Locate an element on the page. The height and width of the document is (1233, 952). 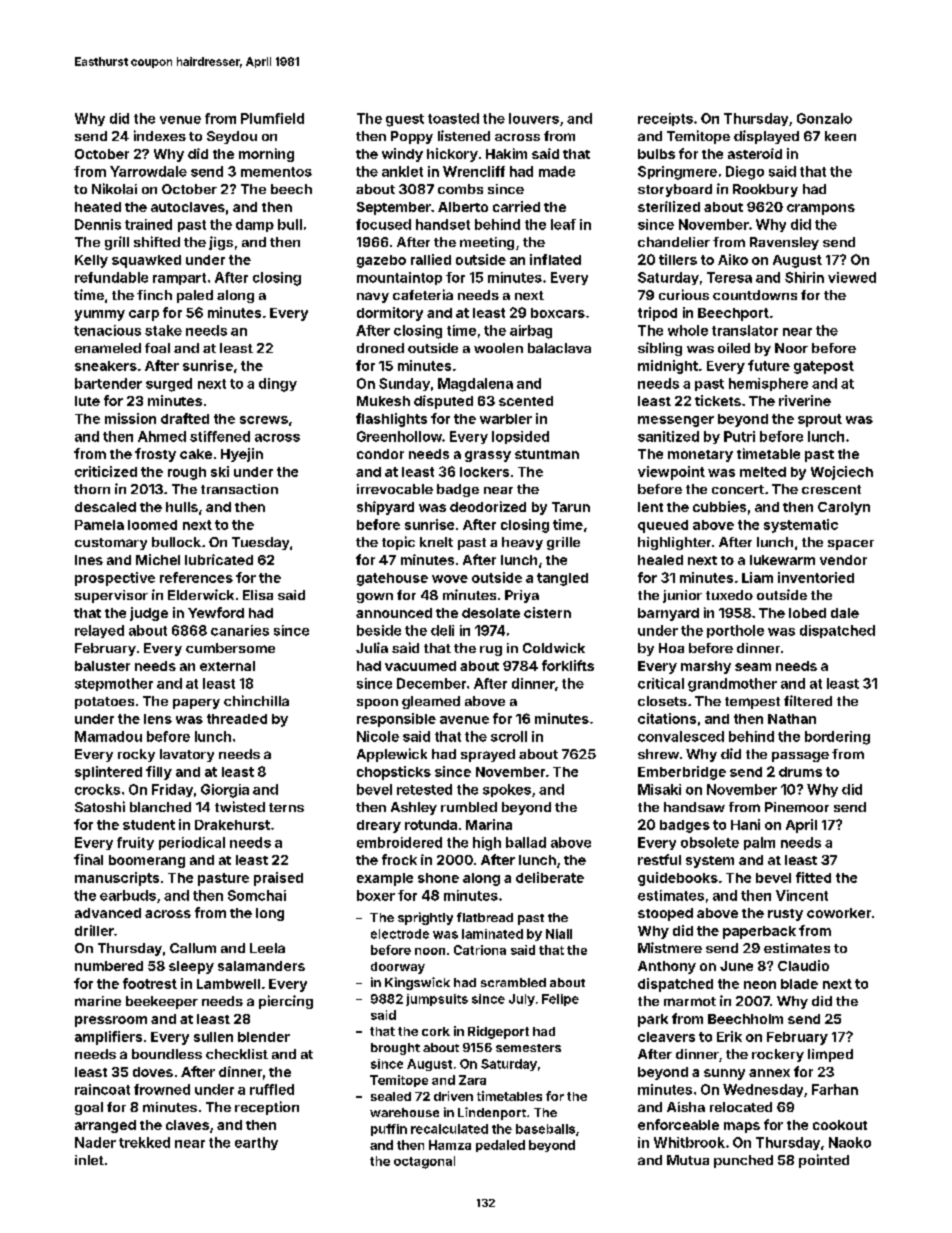
paled is located at coordinates (195, 296).
